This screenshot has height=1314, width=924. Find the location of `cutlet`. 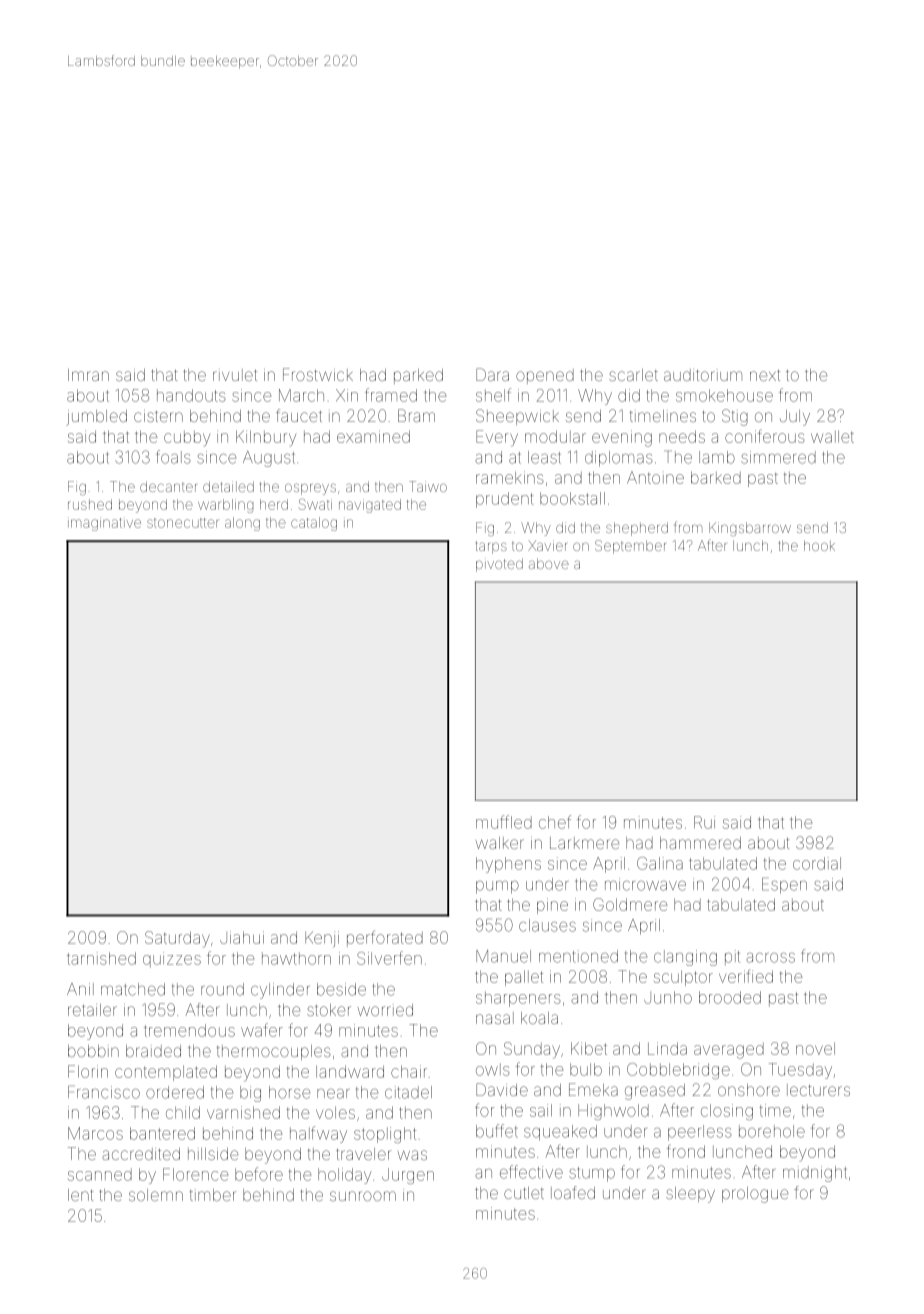

cutlet is located at coordinates (524, 1193).
